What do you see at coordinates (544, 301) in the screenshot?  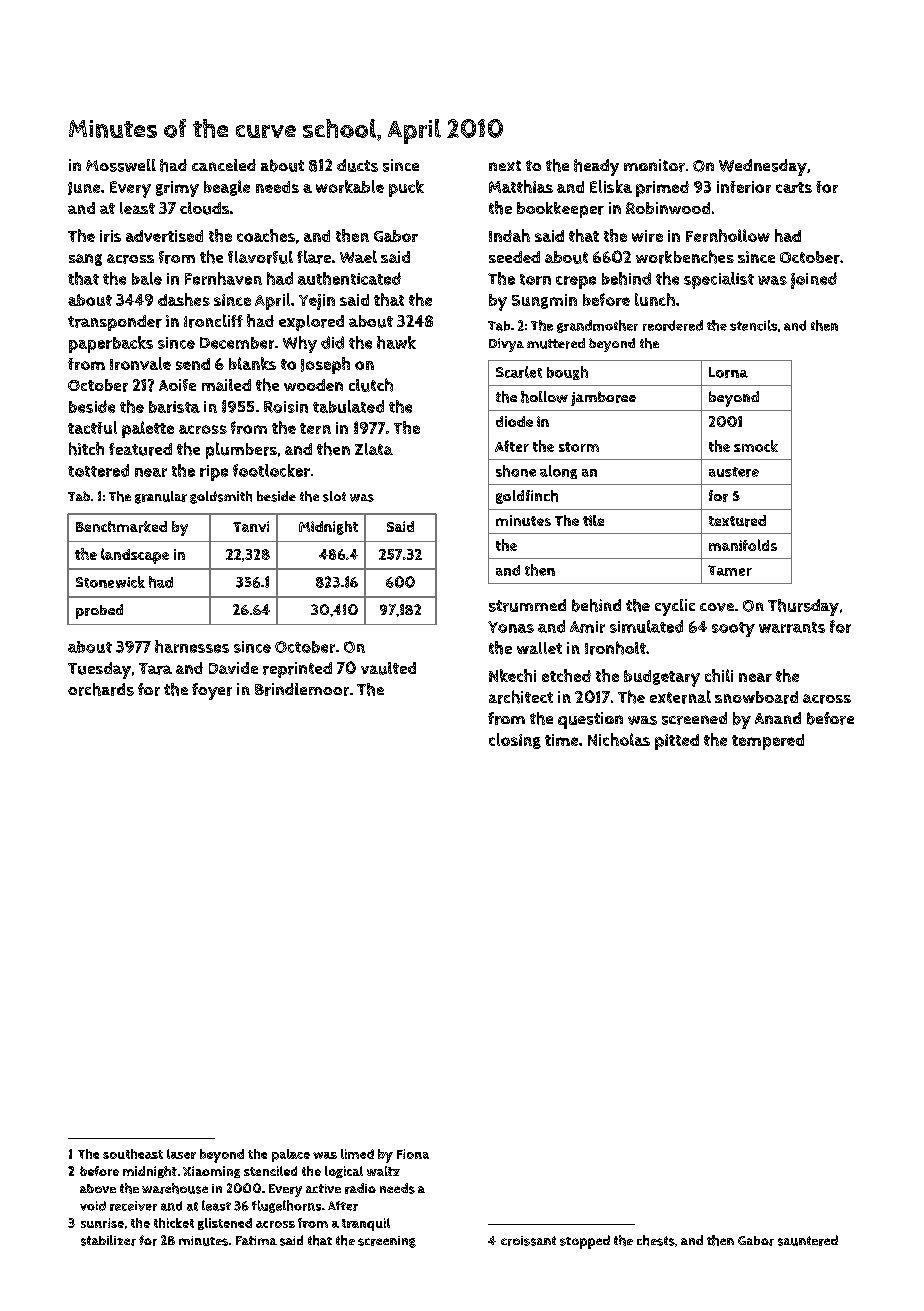 I see `Sungmin` at bounding box center [544, 301].
